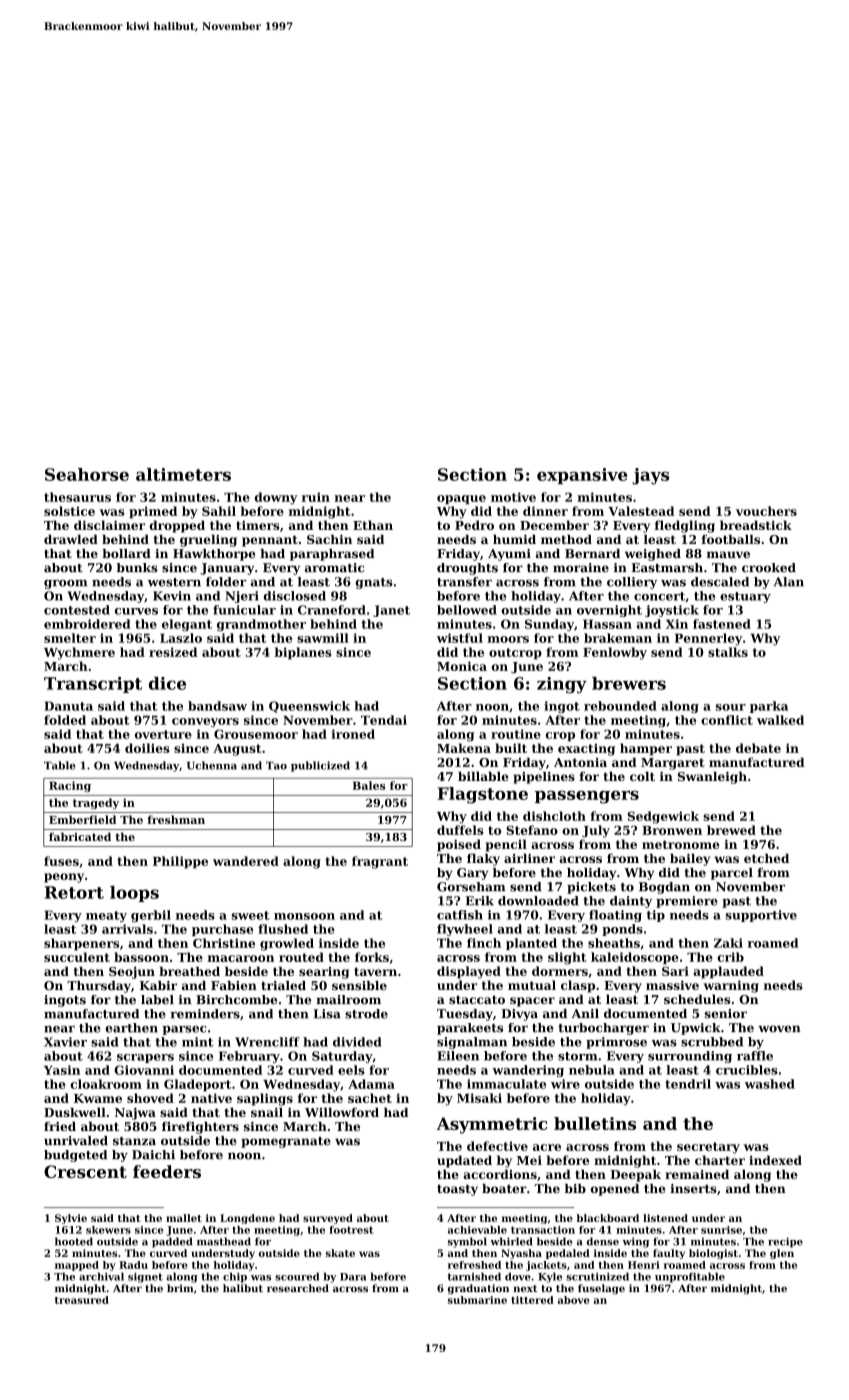 The image size is (849, 1400). I want to click on brewers, so click(629, 683).
